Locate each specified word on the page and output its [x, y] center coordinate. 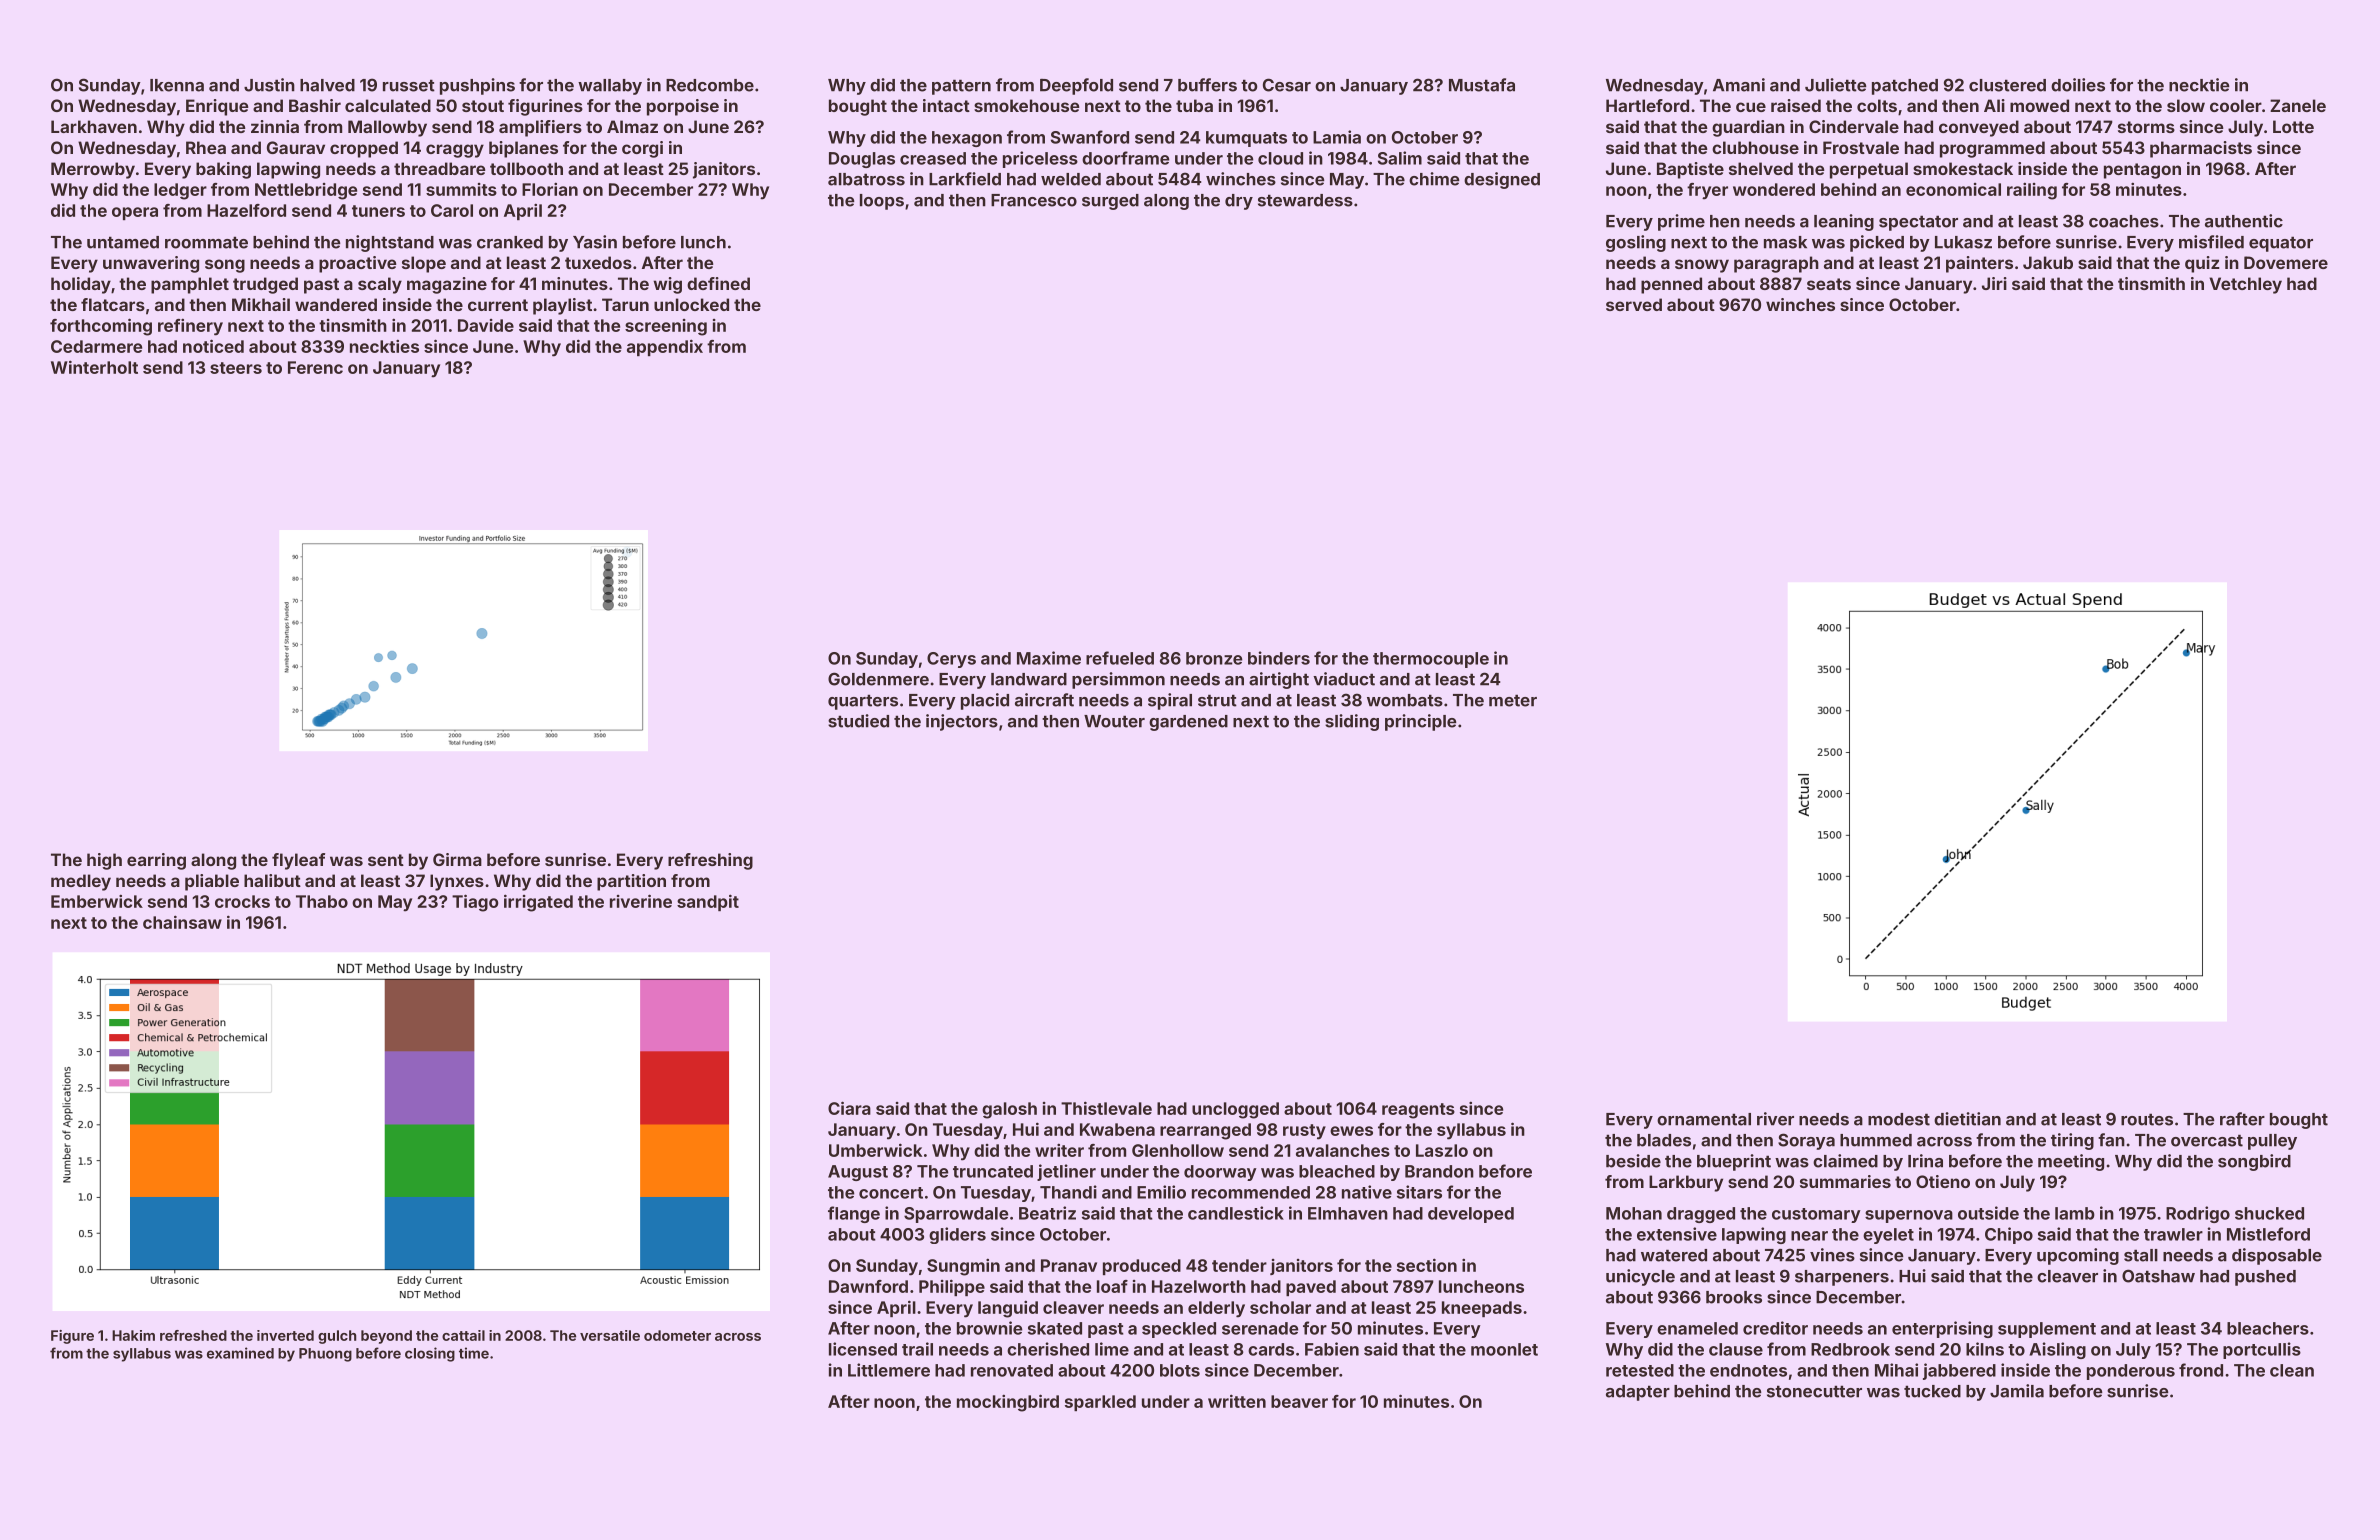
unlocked [691, 304]
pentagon [2142, 171]
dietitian [1967, 1119]
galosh [1009, 1110]
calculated [388, 105]
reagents [1418, 1111]
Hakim [133, 1335]
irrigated [538, 903]
